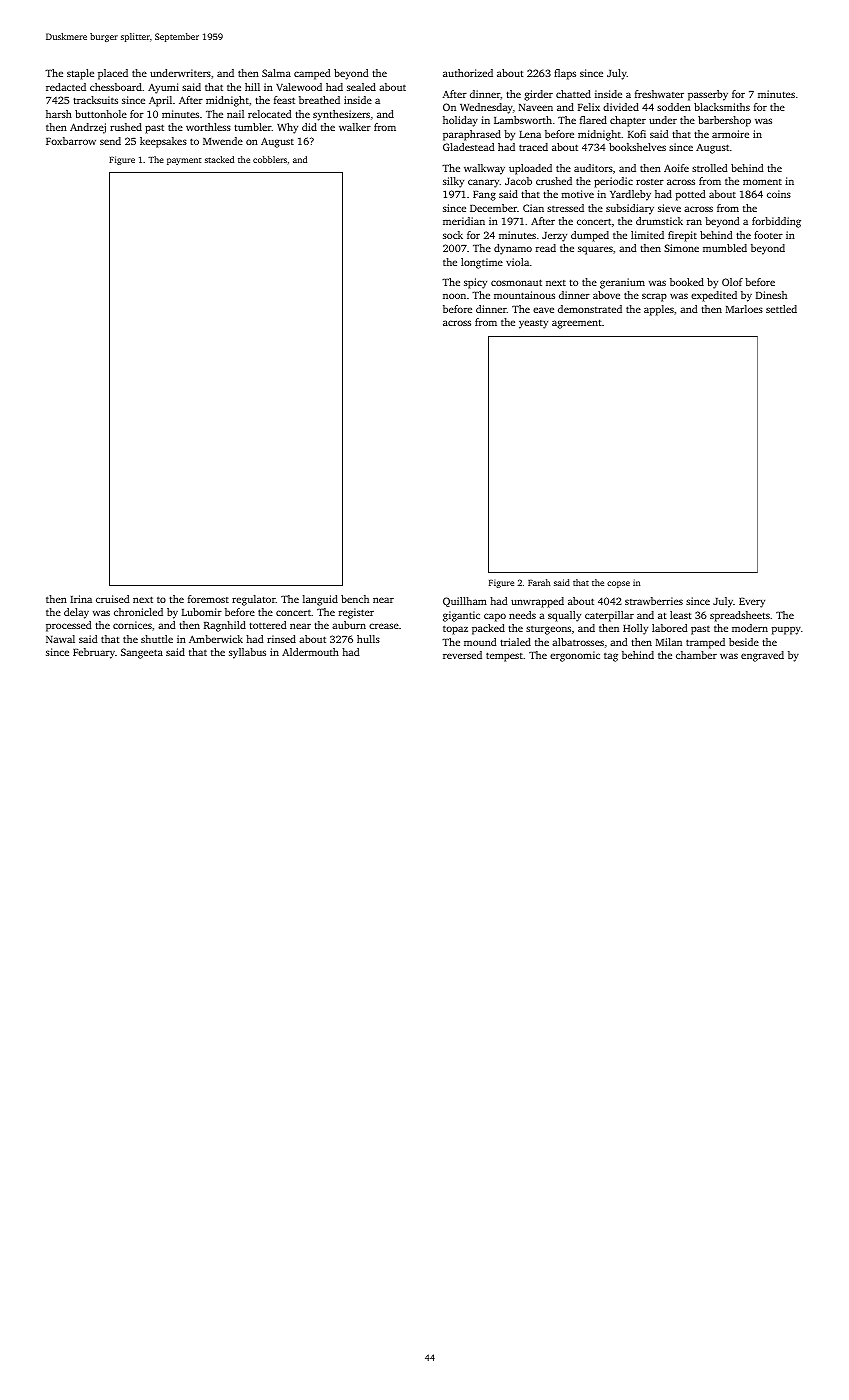 This screenshot has width=849, height=1400. Describe the element at coordinates (80, 74) in the screenshot. I see `staple` at that location.
